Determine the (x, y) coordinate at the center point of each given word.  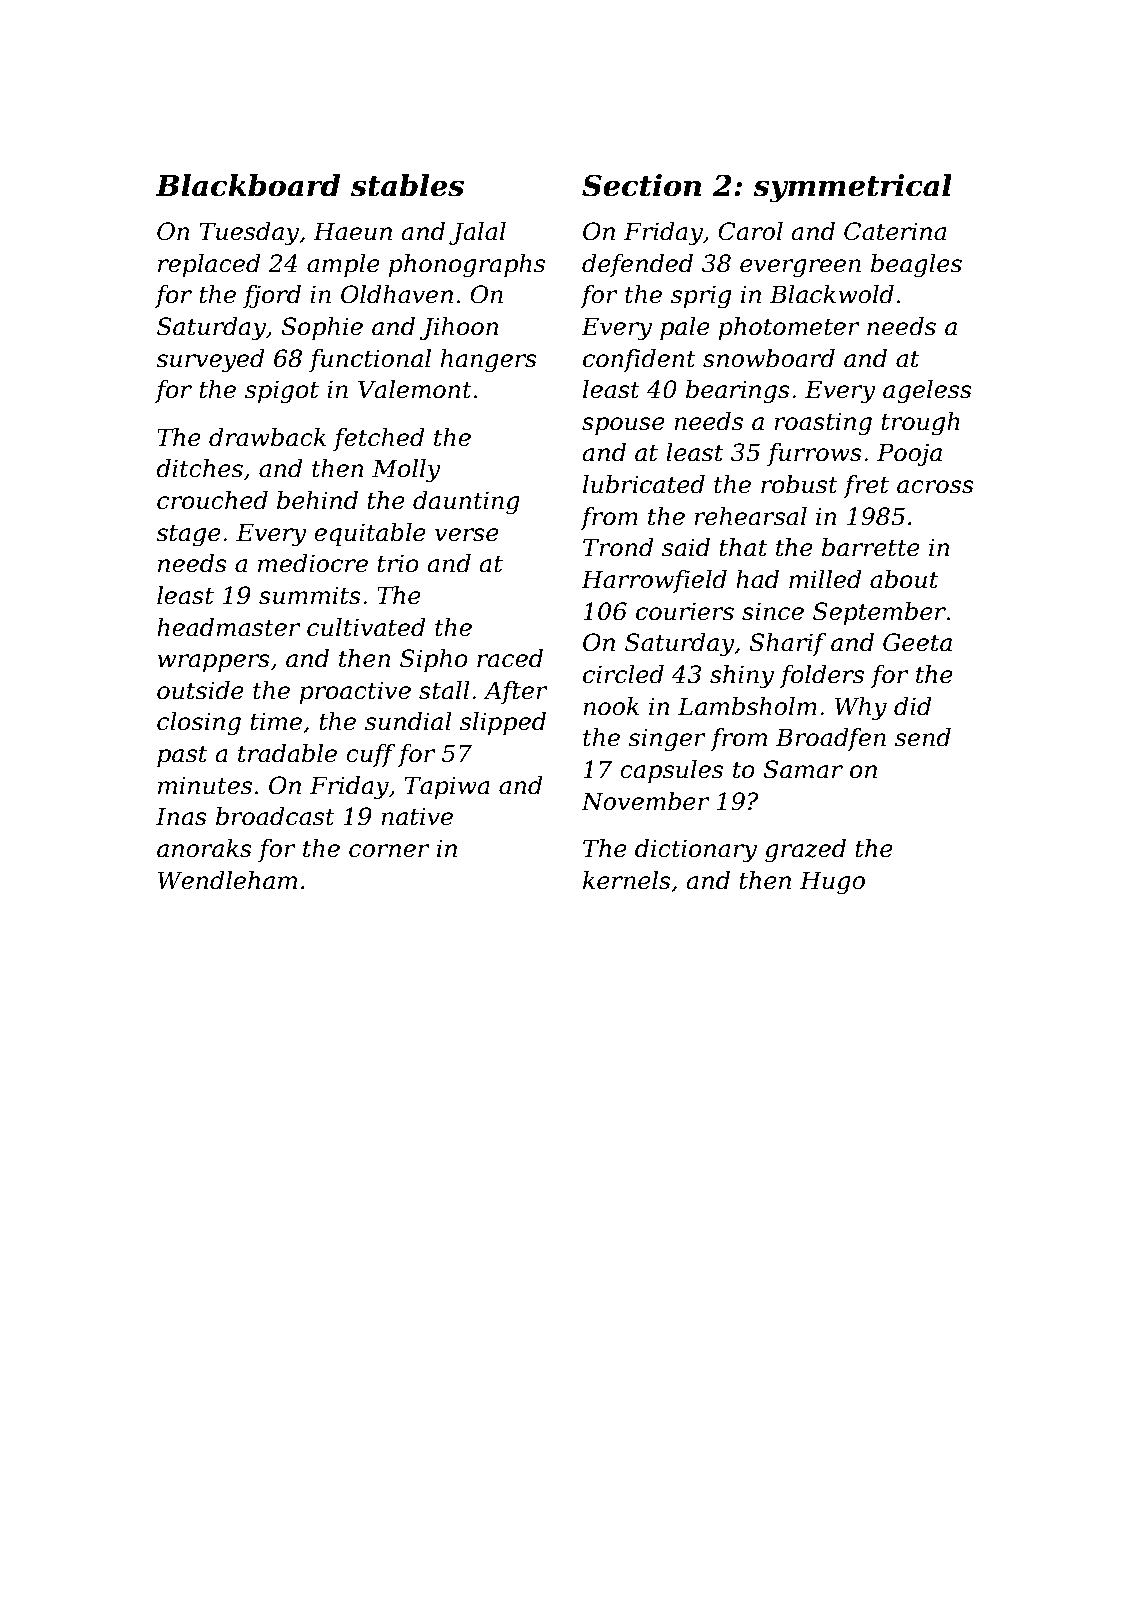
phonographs (466, 266)
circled (623, 674)
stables (407, 185)
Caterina (895, 231)
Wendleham (227, 880)
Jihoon (459, 328)
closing (199, 724)
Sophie (322, 328)
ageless (927, 392)
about (904, 579)
